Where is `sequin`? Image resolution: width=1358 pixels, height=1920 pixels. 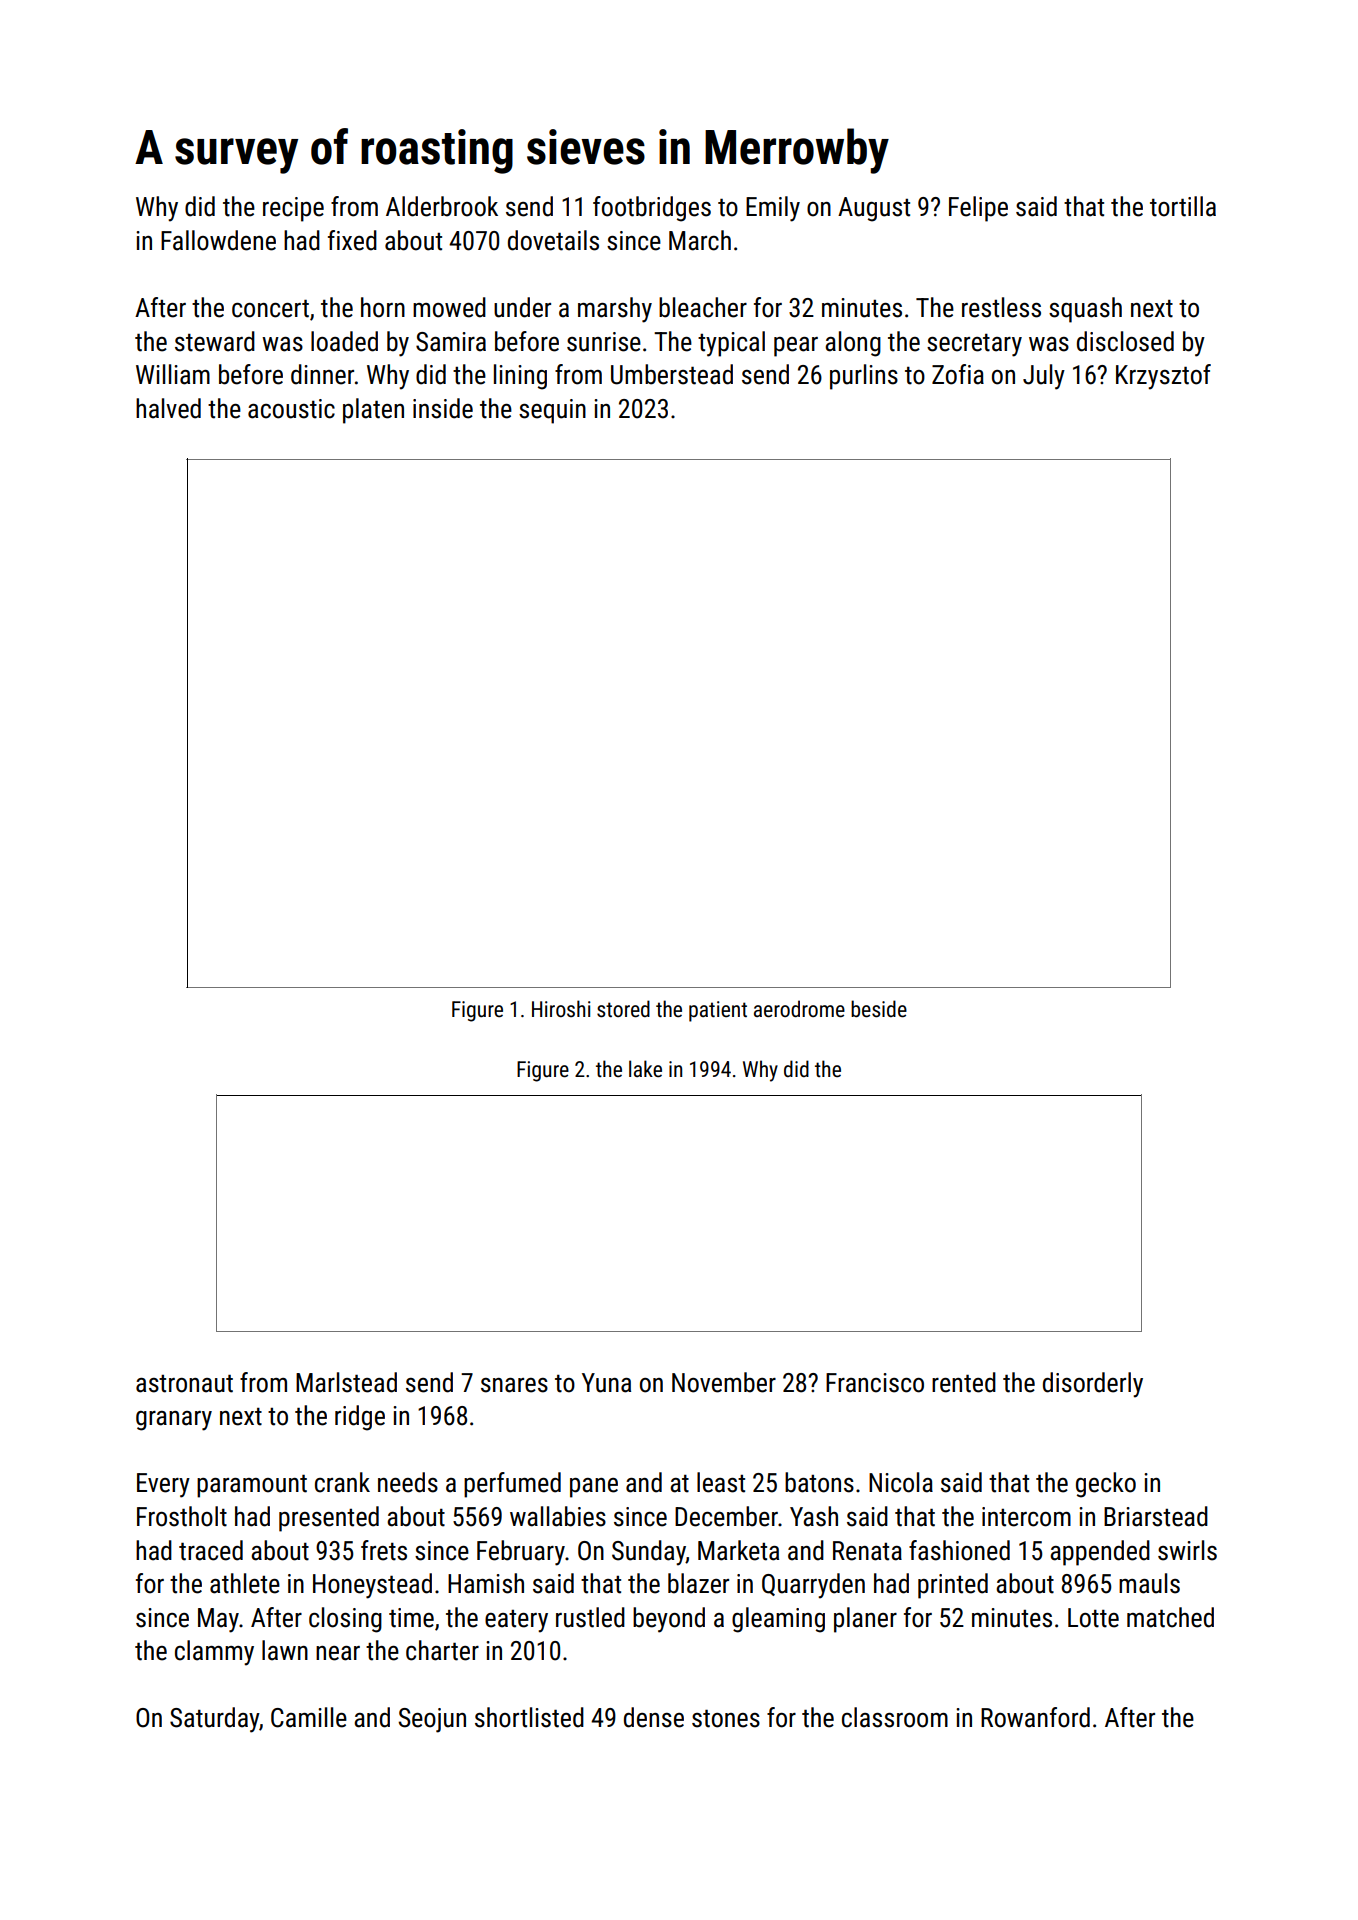
sequin is located at coordinates (552, 411).
